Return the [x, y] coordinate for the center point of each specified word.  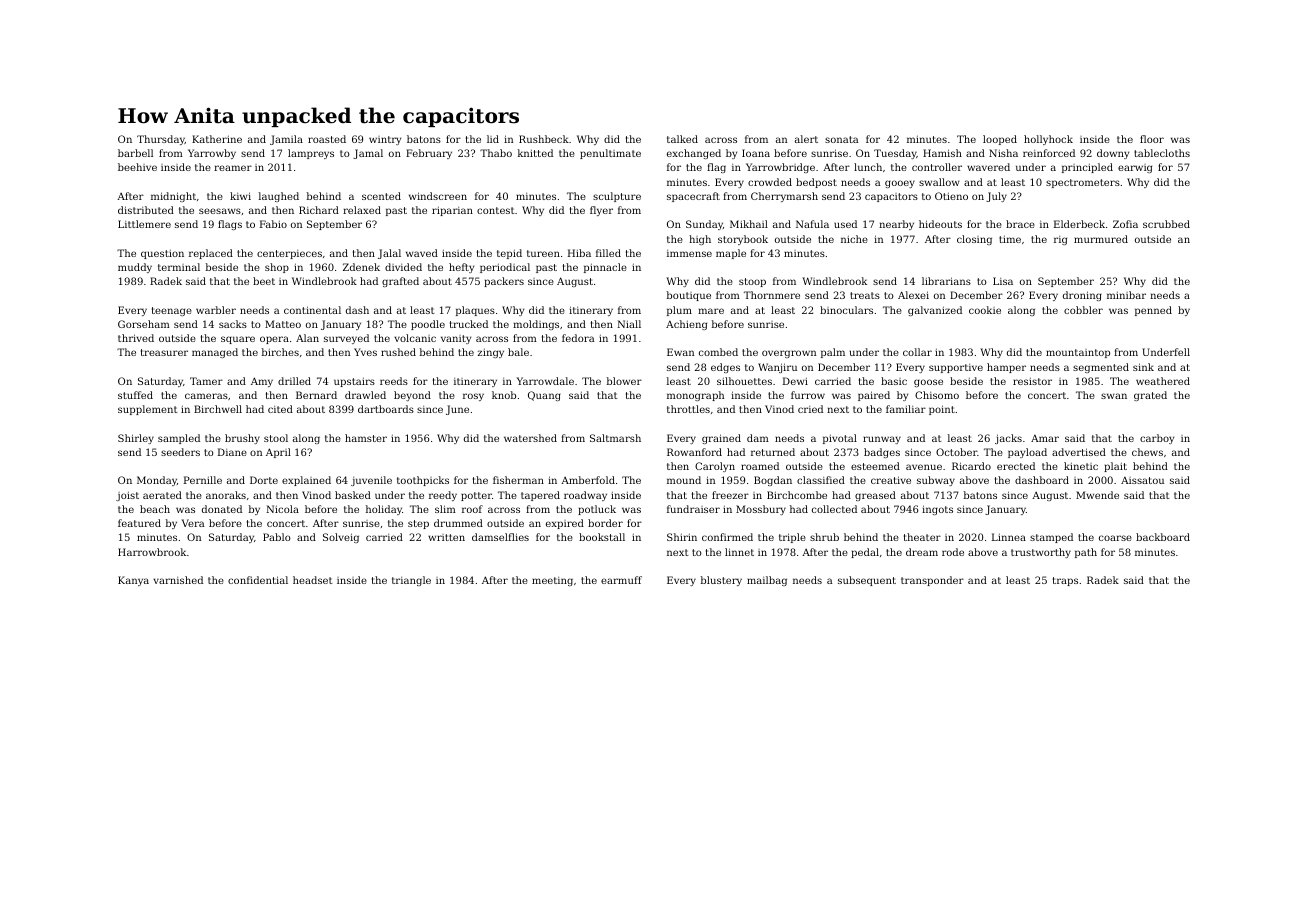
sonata [841, 139]
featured [139, 523]
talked [682, 139]
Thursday [161, 140]
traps [1065, 581]
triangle [411, 581]
